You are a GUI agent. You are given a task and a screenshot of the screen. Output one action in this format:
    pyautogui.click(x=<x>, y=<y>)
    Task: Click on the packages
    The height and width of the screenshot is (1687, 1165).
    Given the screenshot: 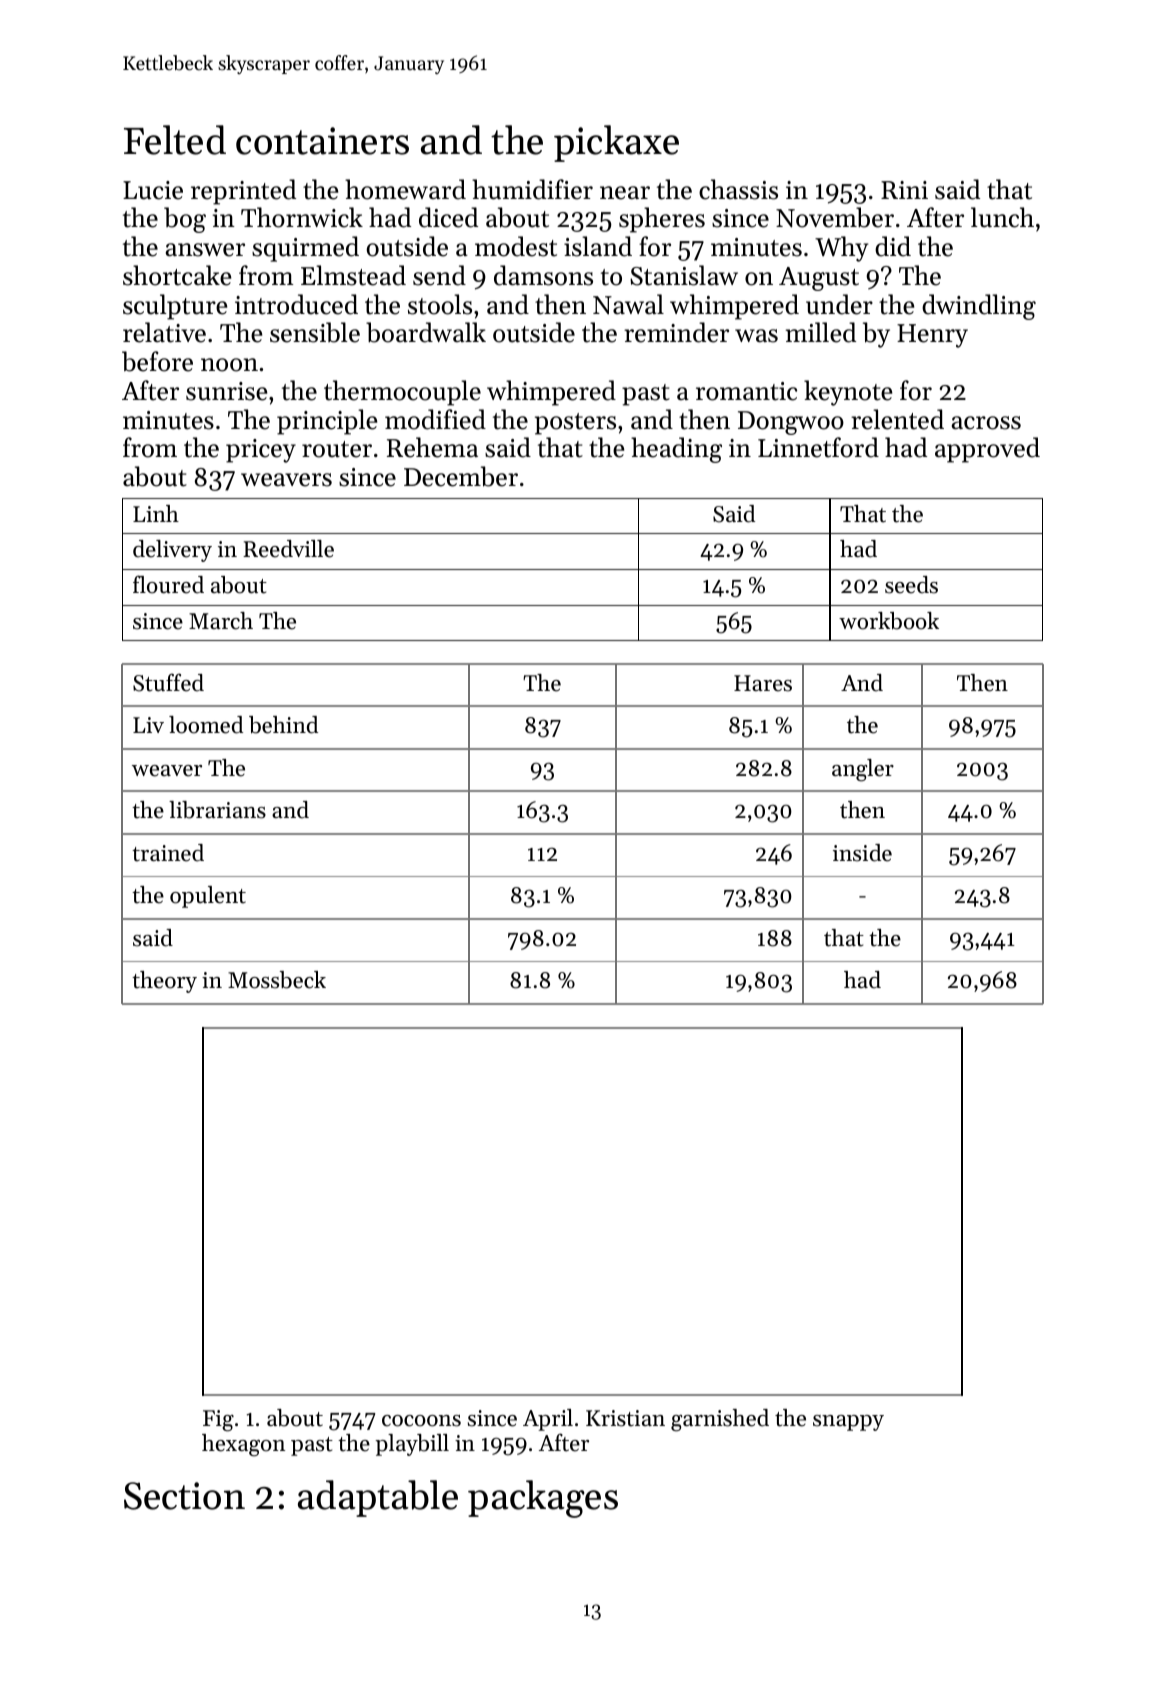 What is the action you would take?
    pyautogui.click(x=543, y=1499)
